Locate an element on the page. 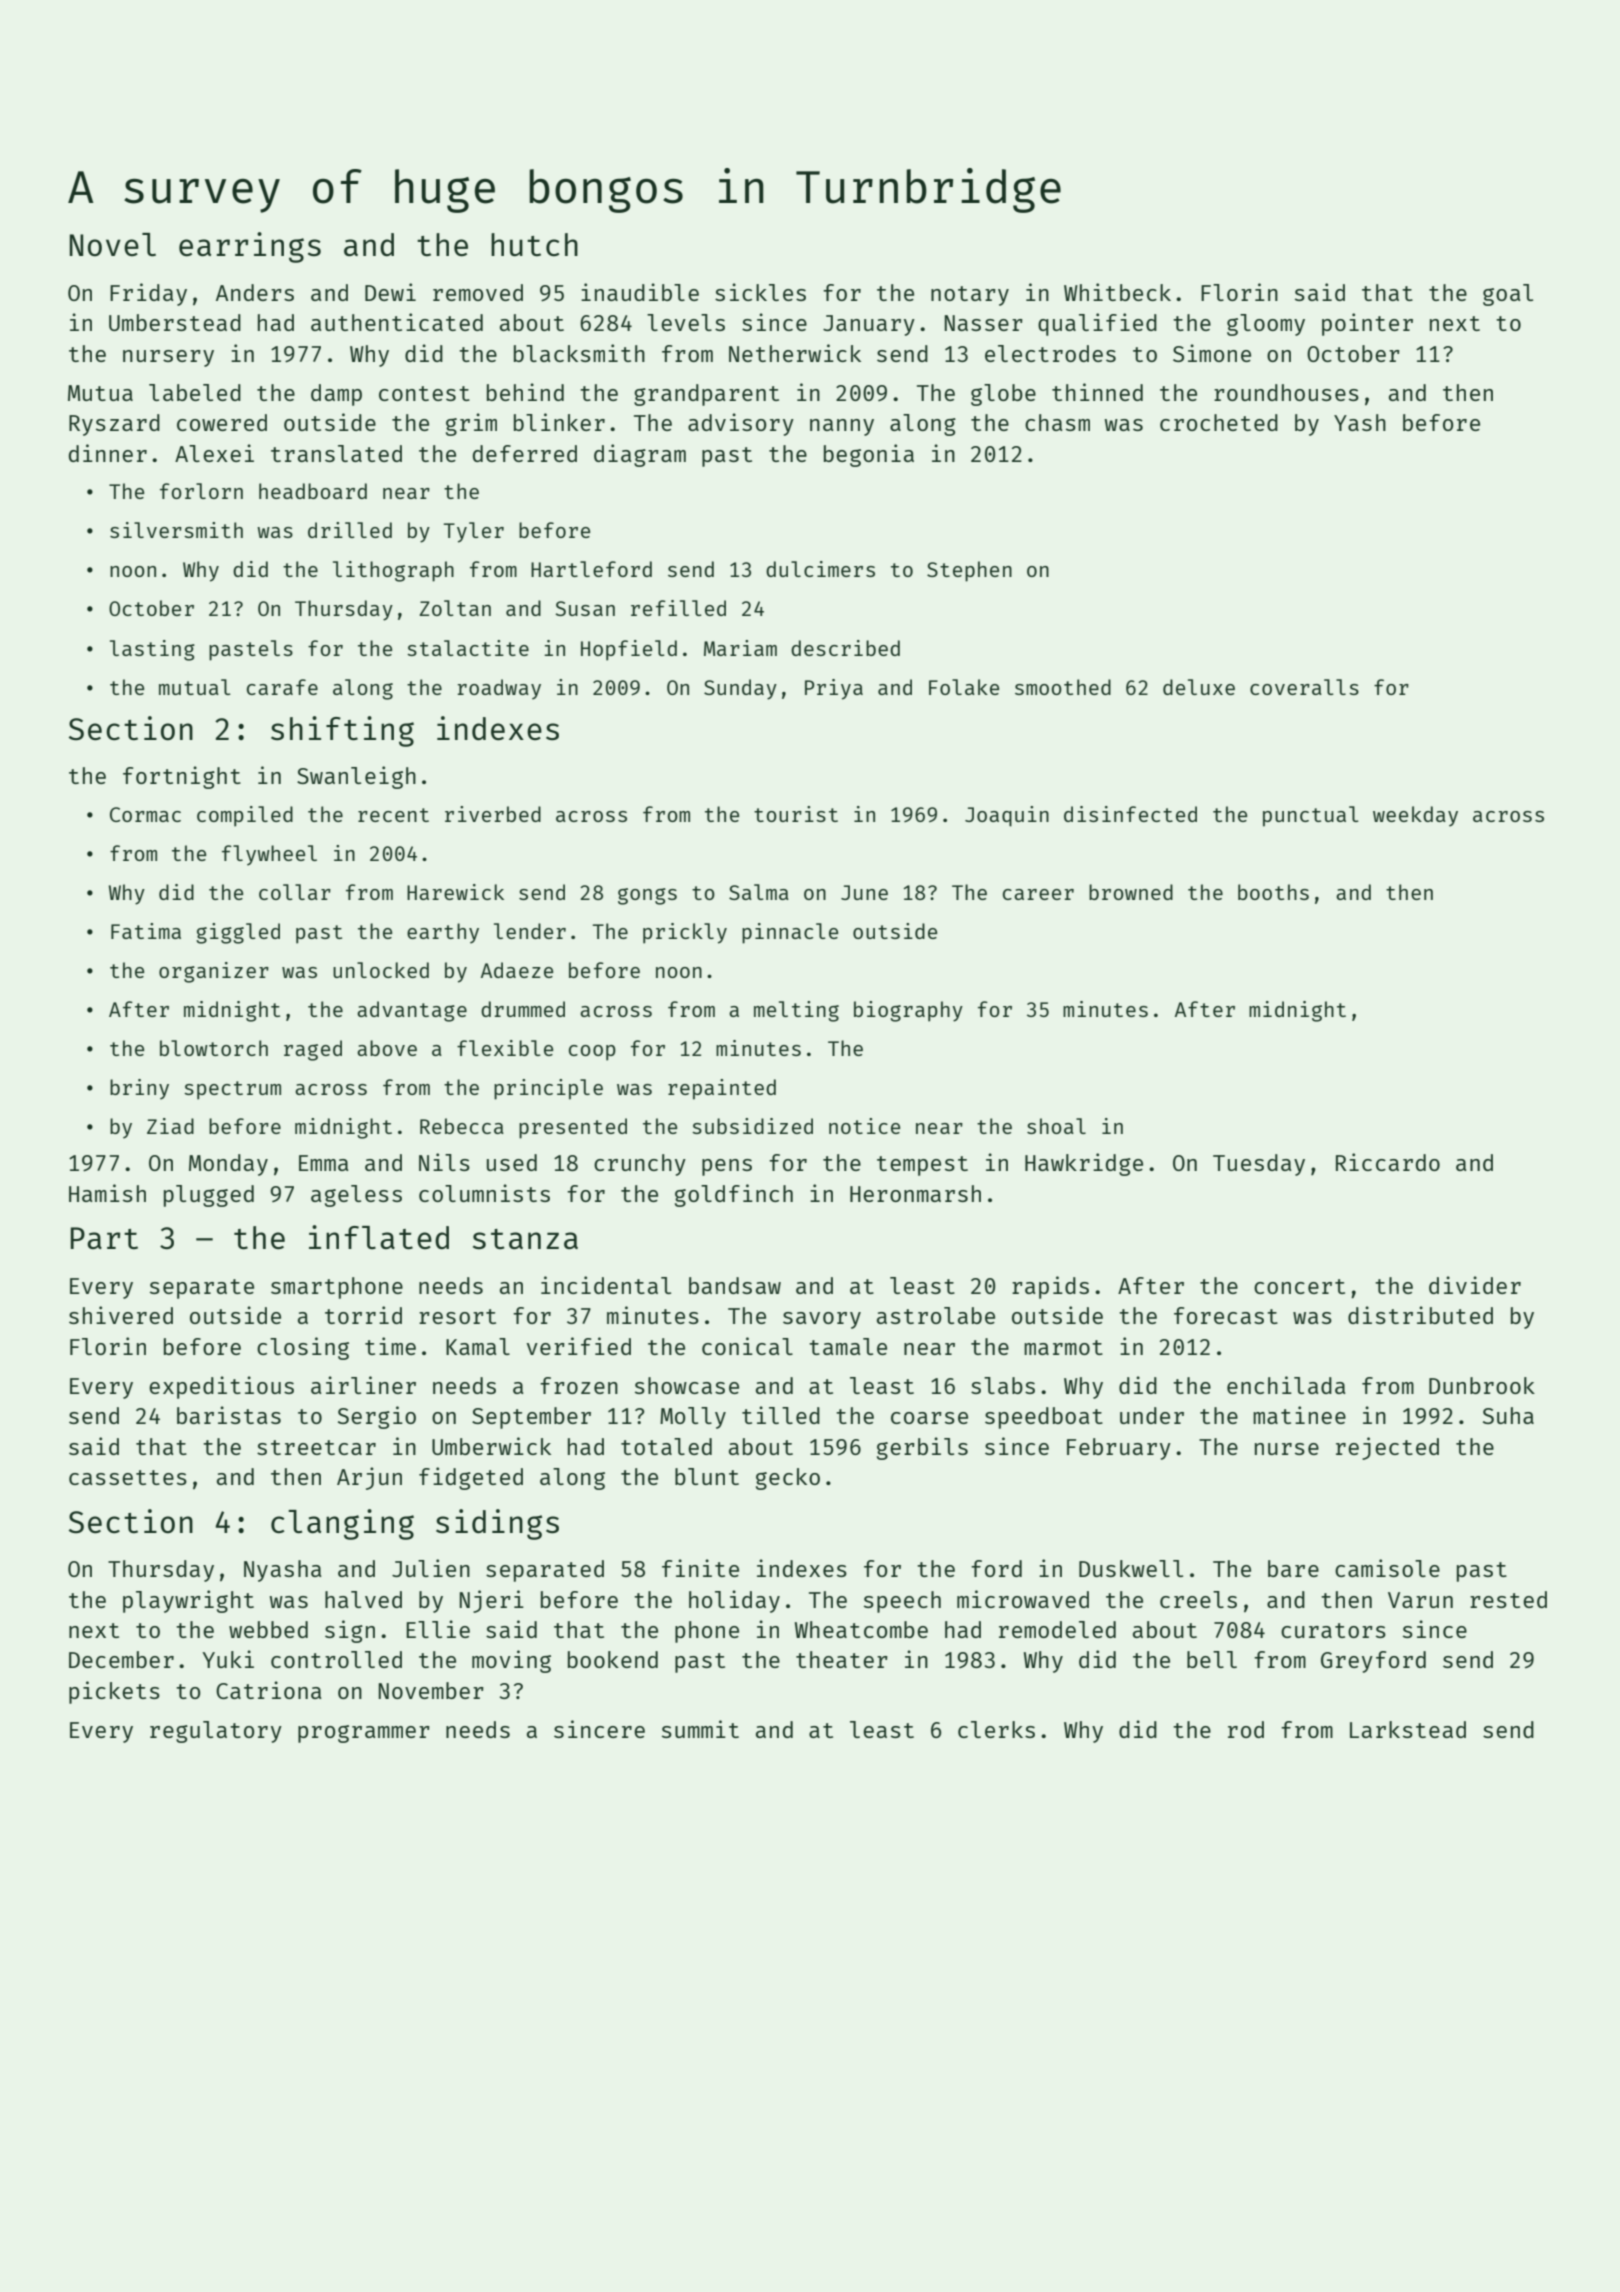 Image resolution: width=1620 pixels, height=2292 pixels. cassettes is located at coordinates (128, 1477).
